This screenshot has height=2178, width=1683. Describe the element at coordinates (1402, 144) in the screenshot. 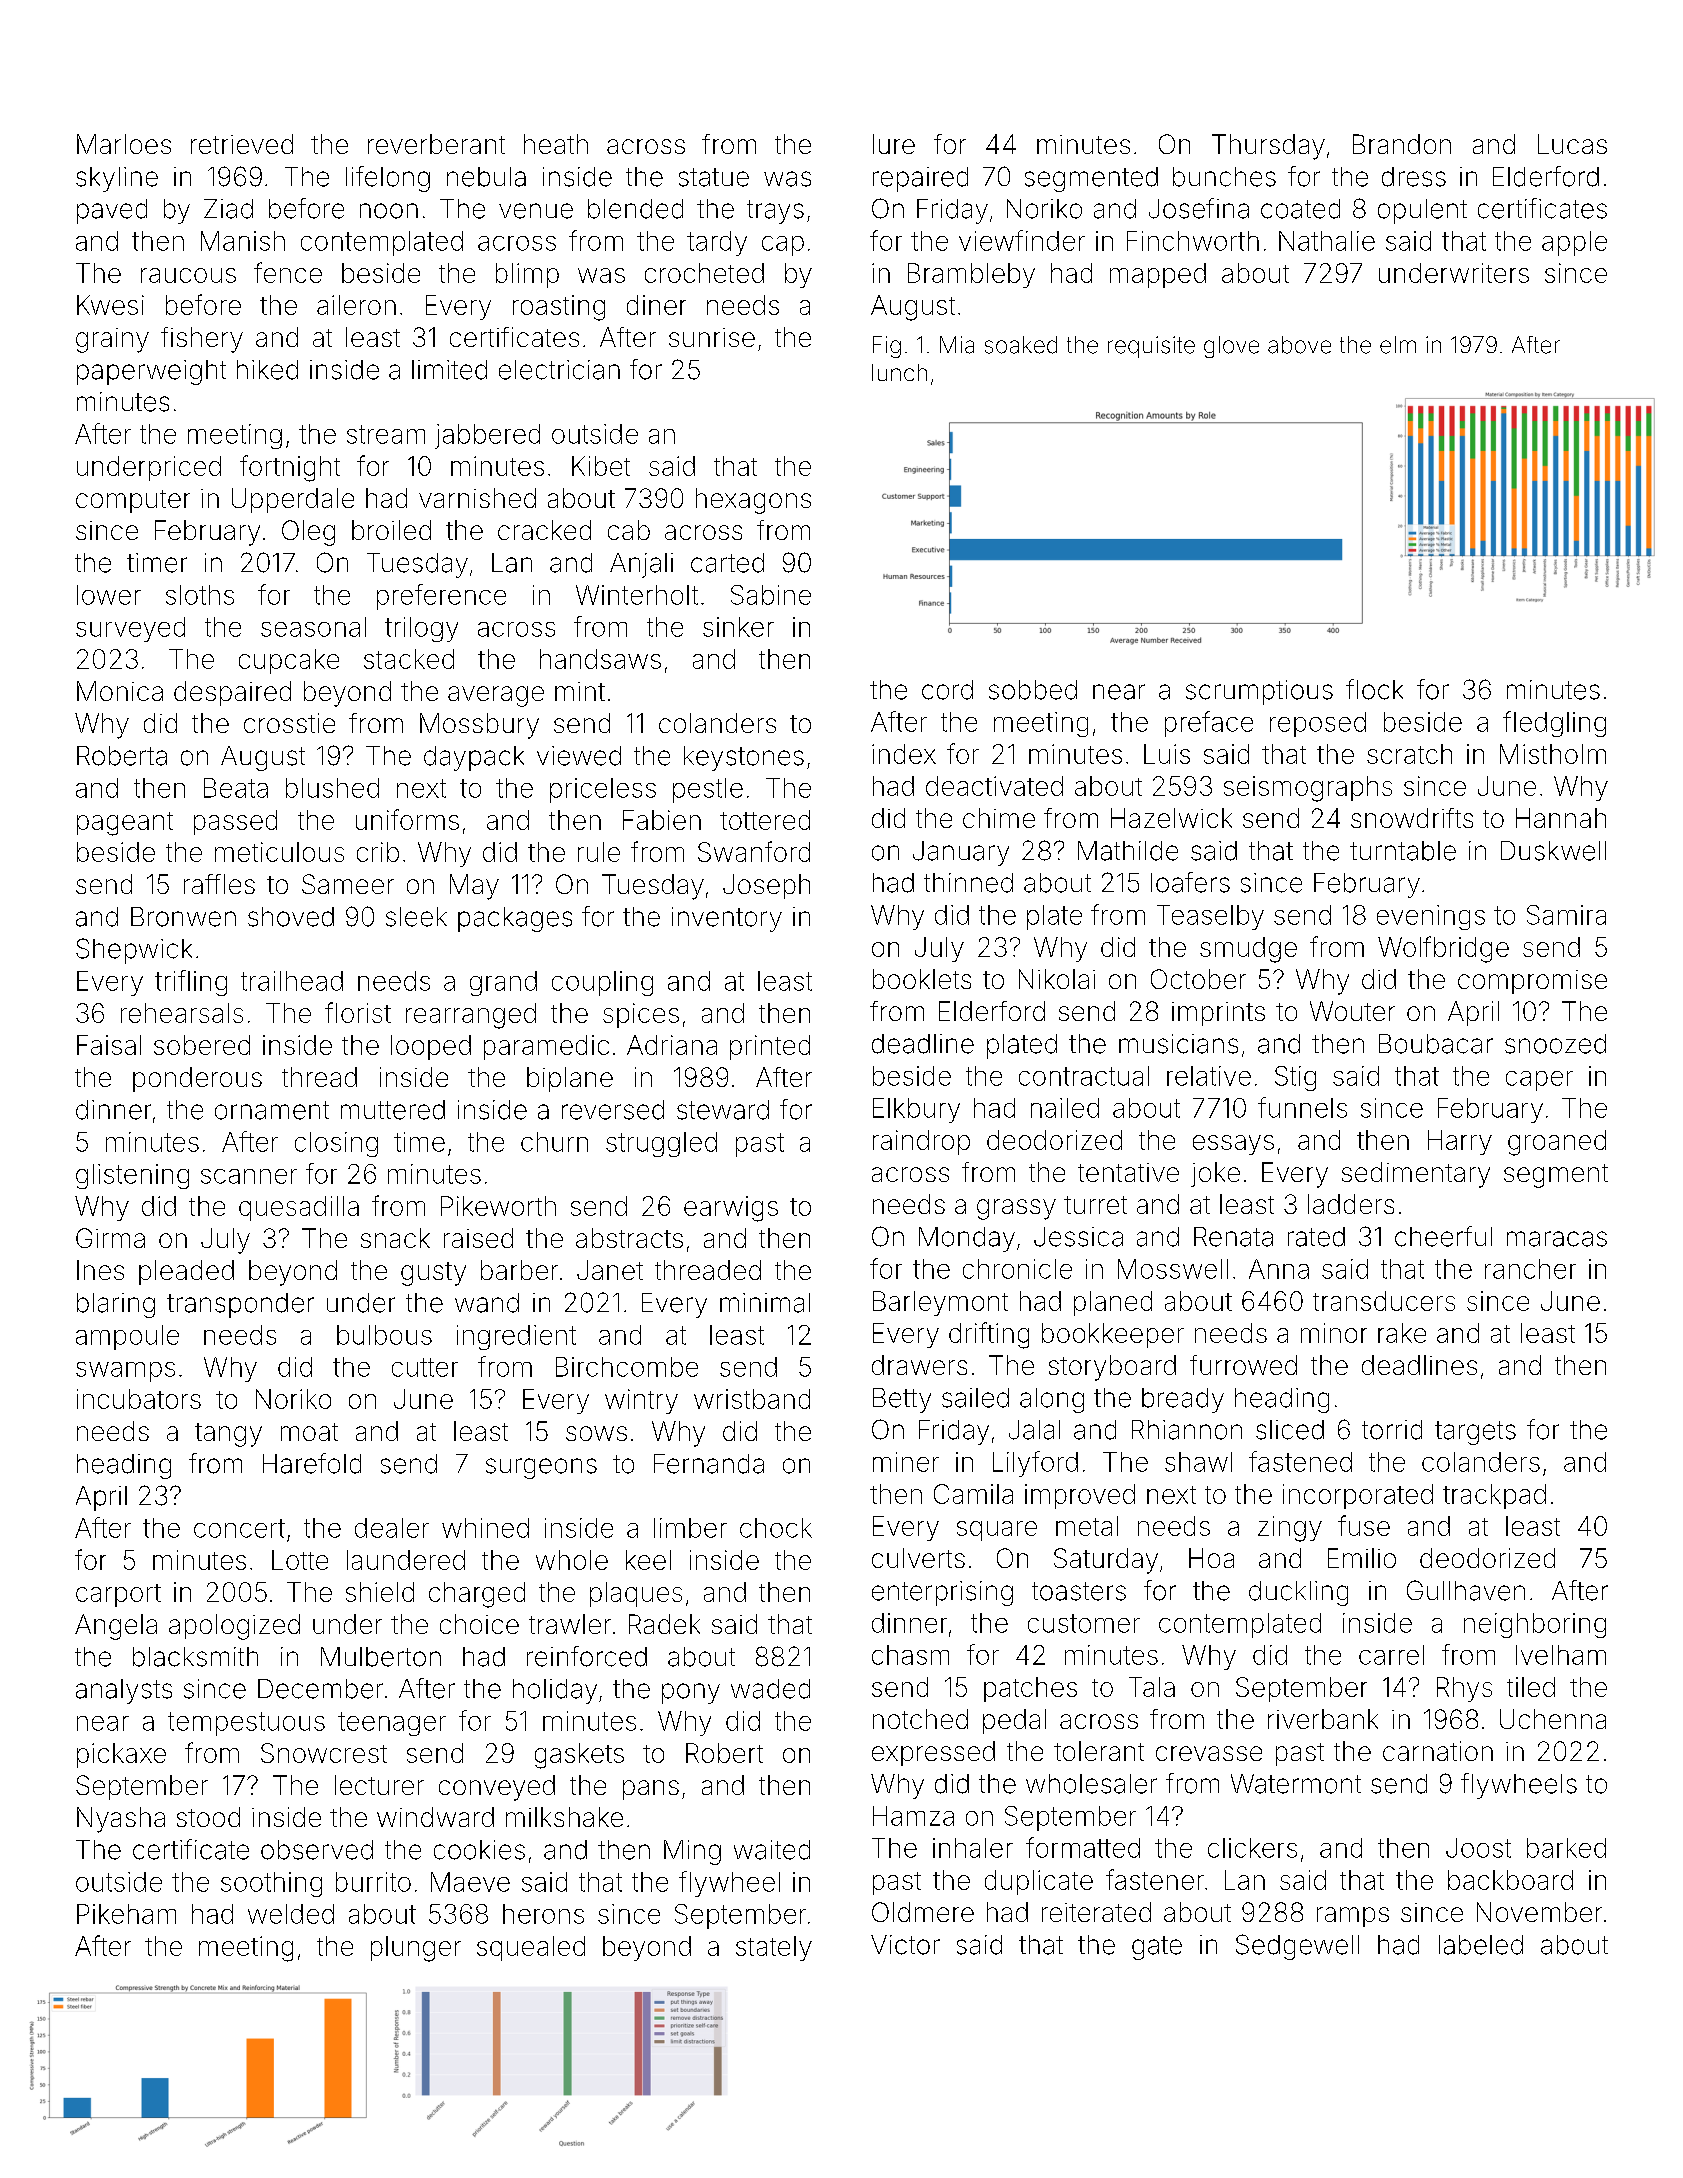

I see `Brandon` at that location.
